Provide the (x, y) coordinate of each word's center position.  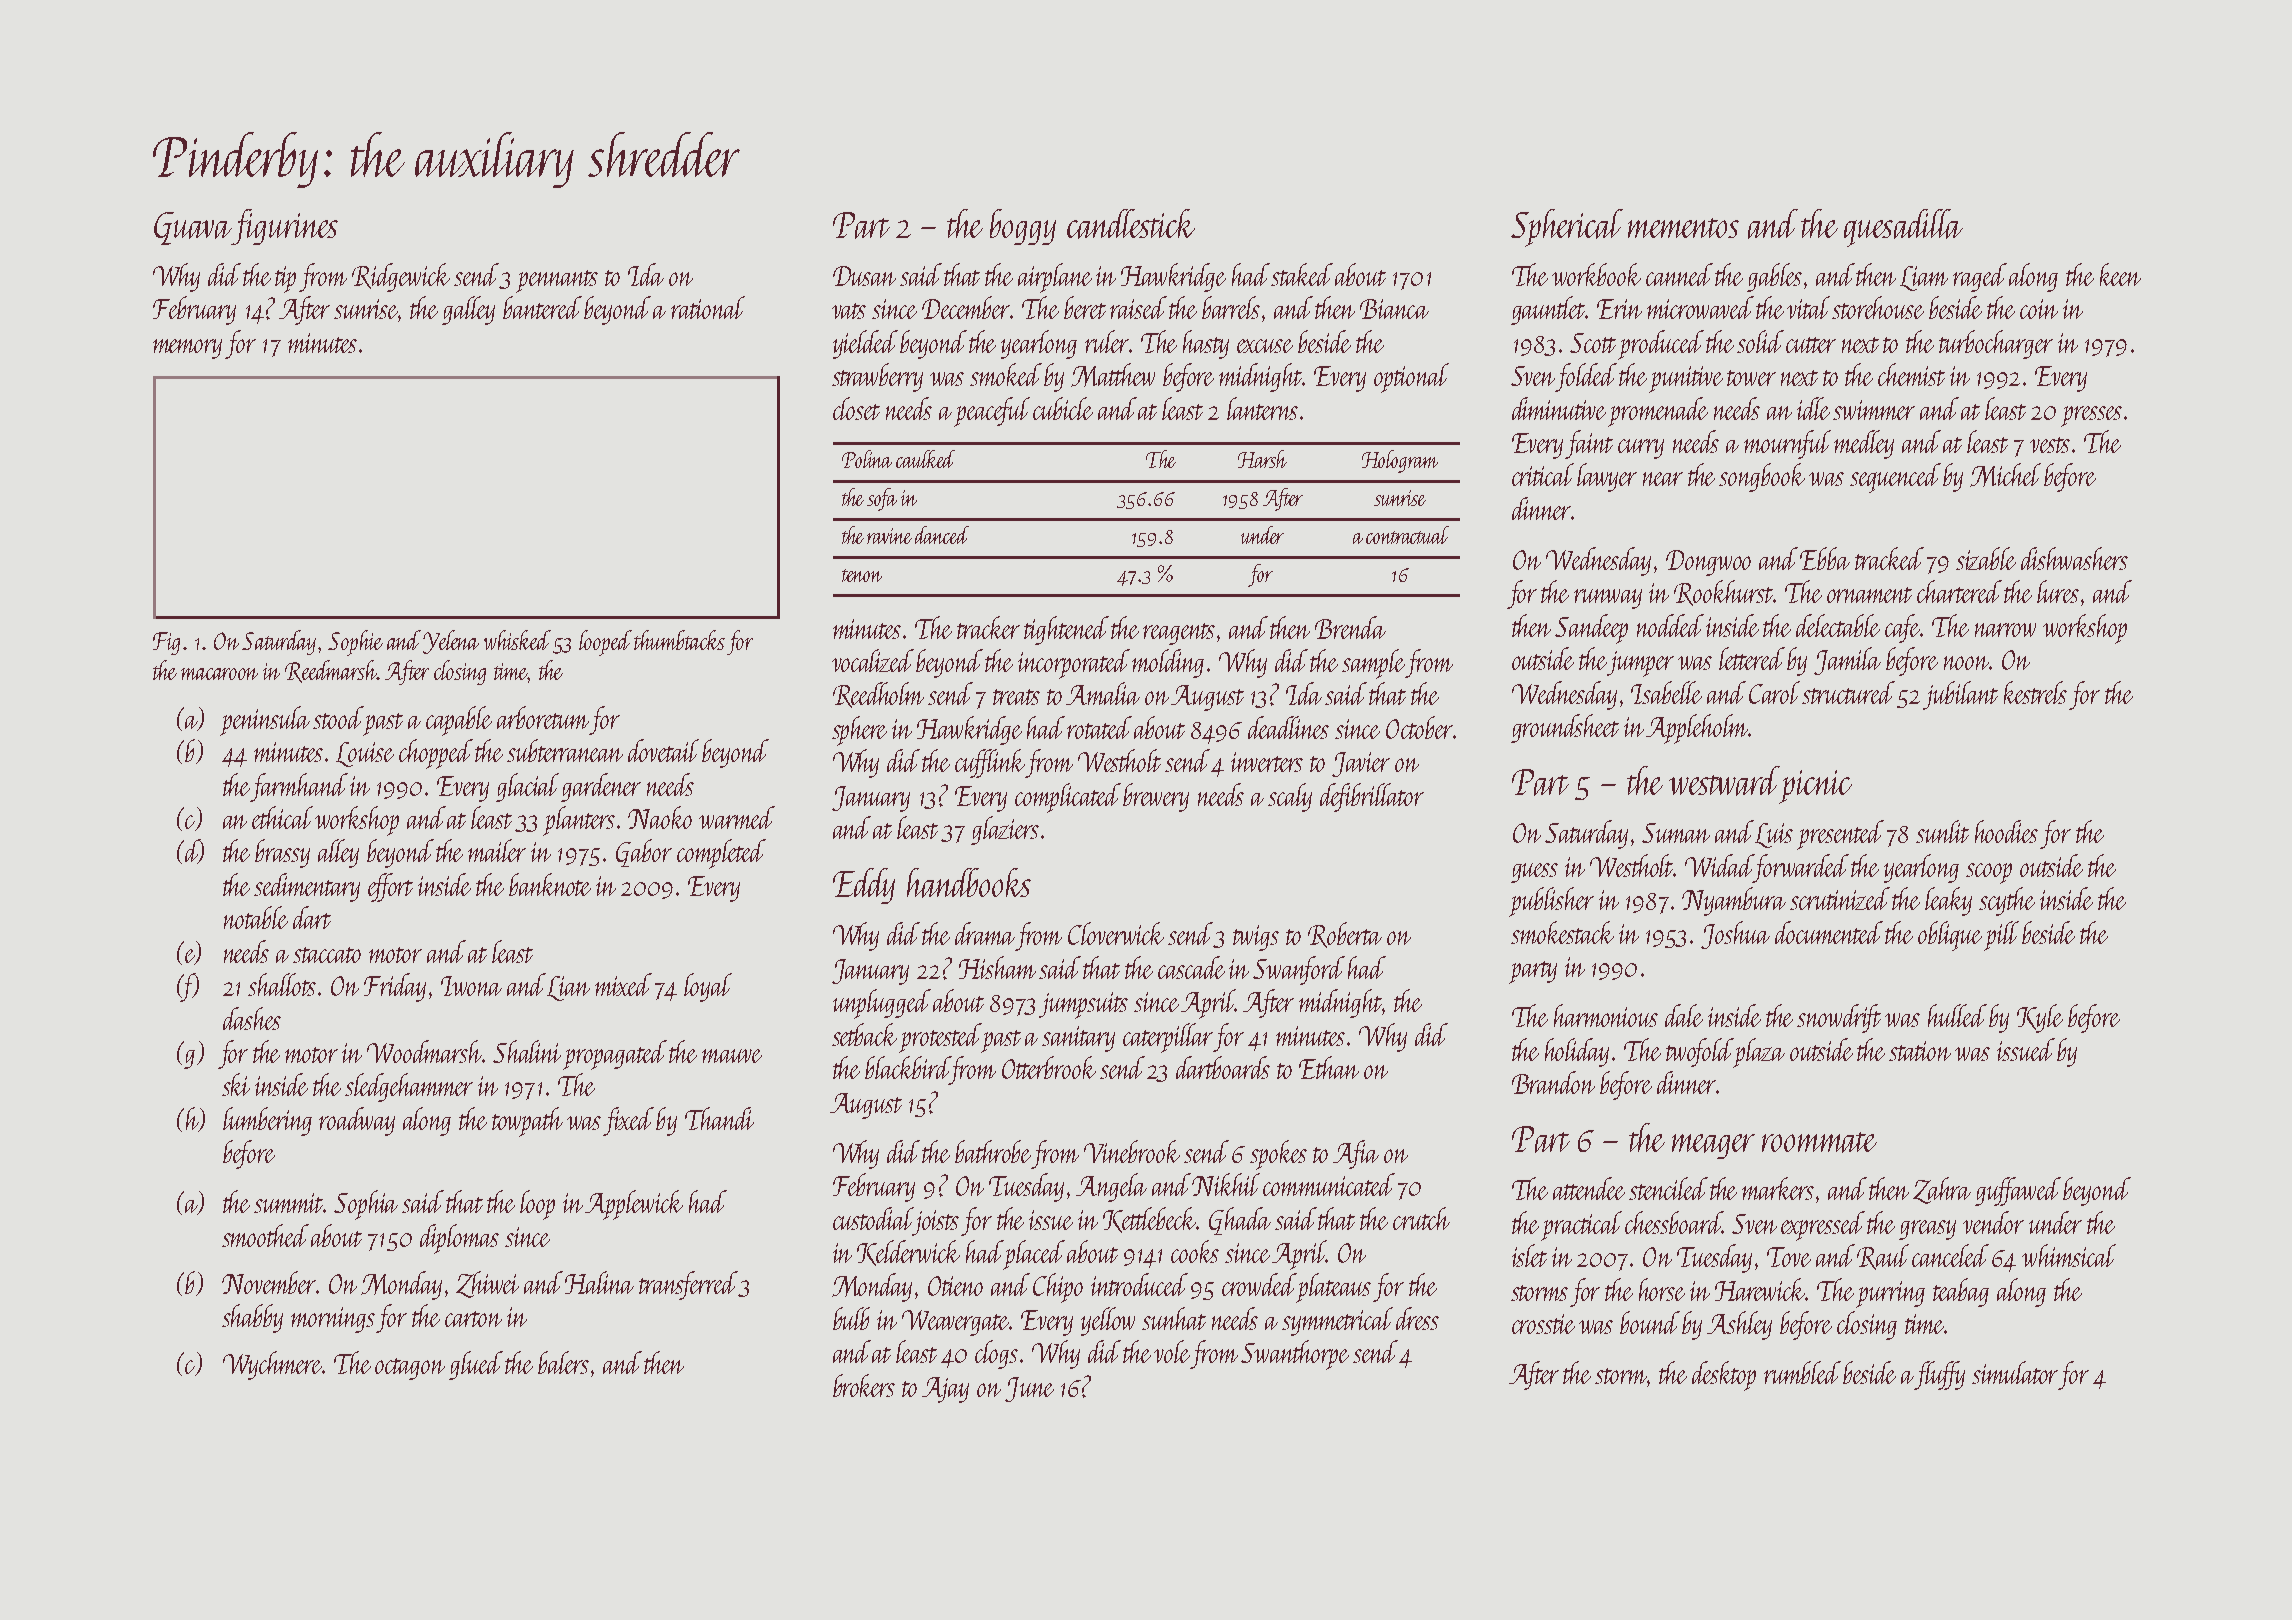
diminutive (1559, 408)
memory (187, 349)
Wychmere (272, 1365)
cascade (1191, 967)
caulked (925, 459)
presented (1840, 835)
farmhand (299, 787)
